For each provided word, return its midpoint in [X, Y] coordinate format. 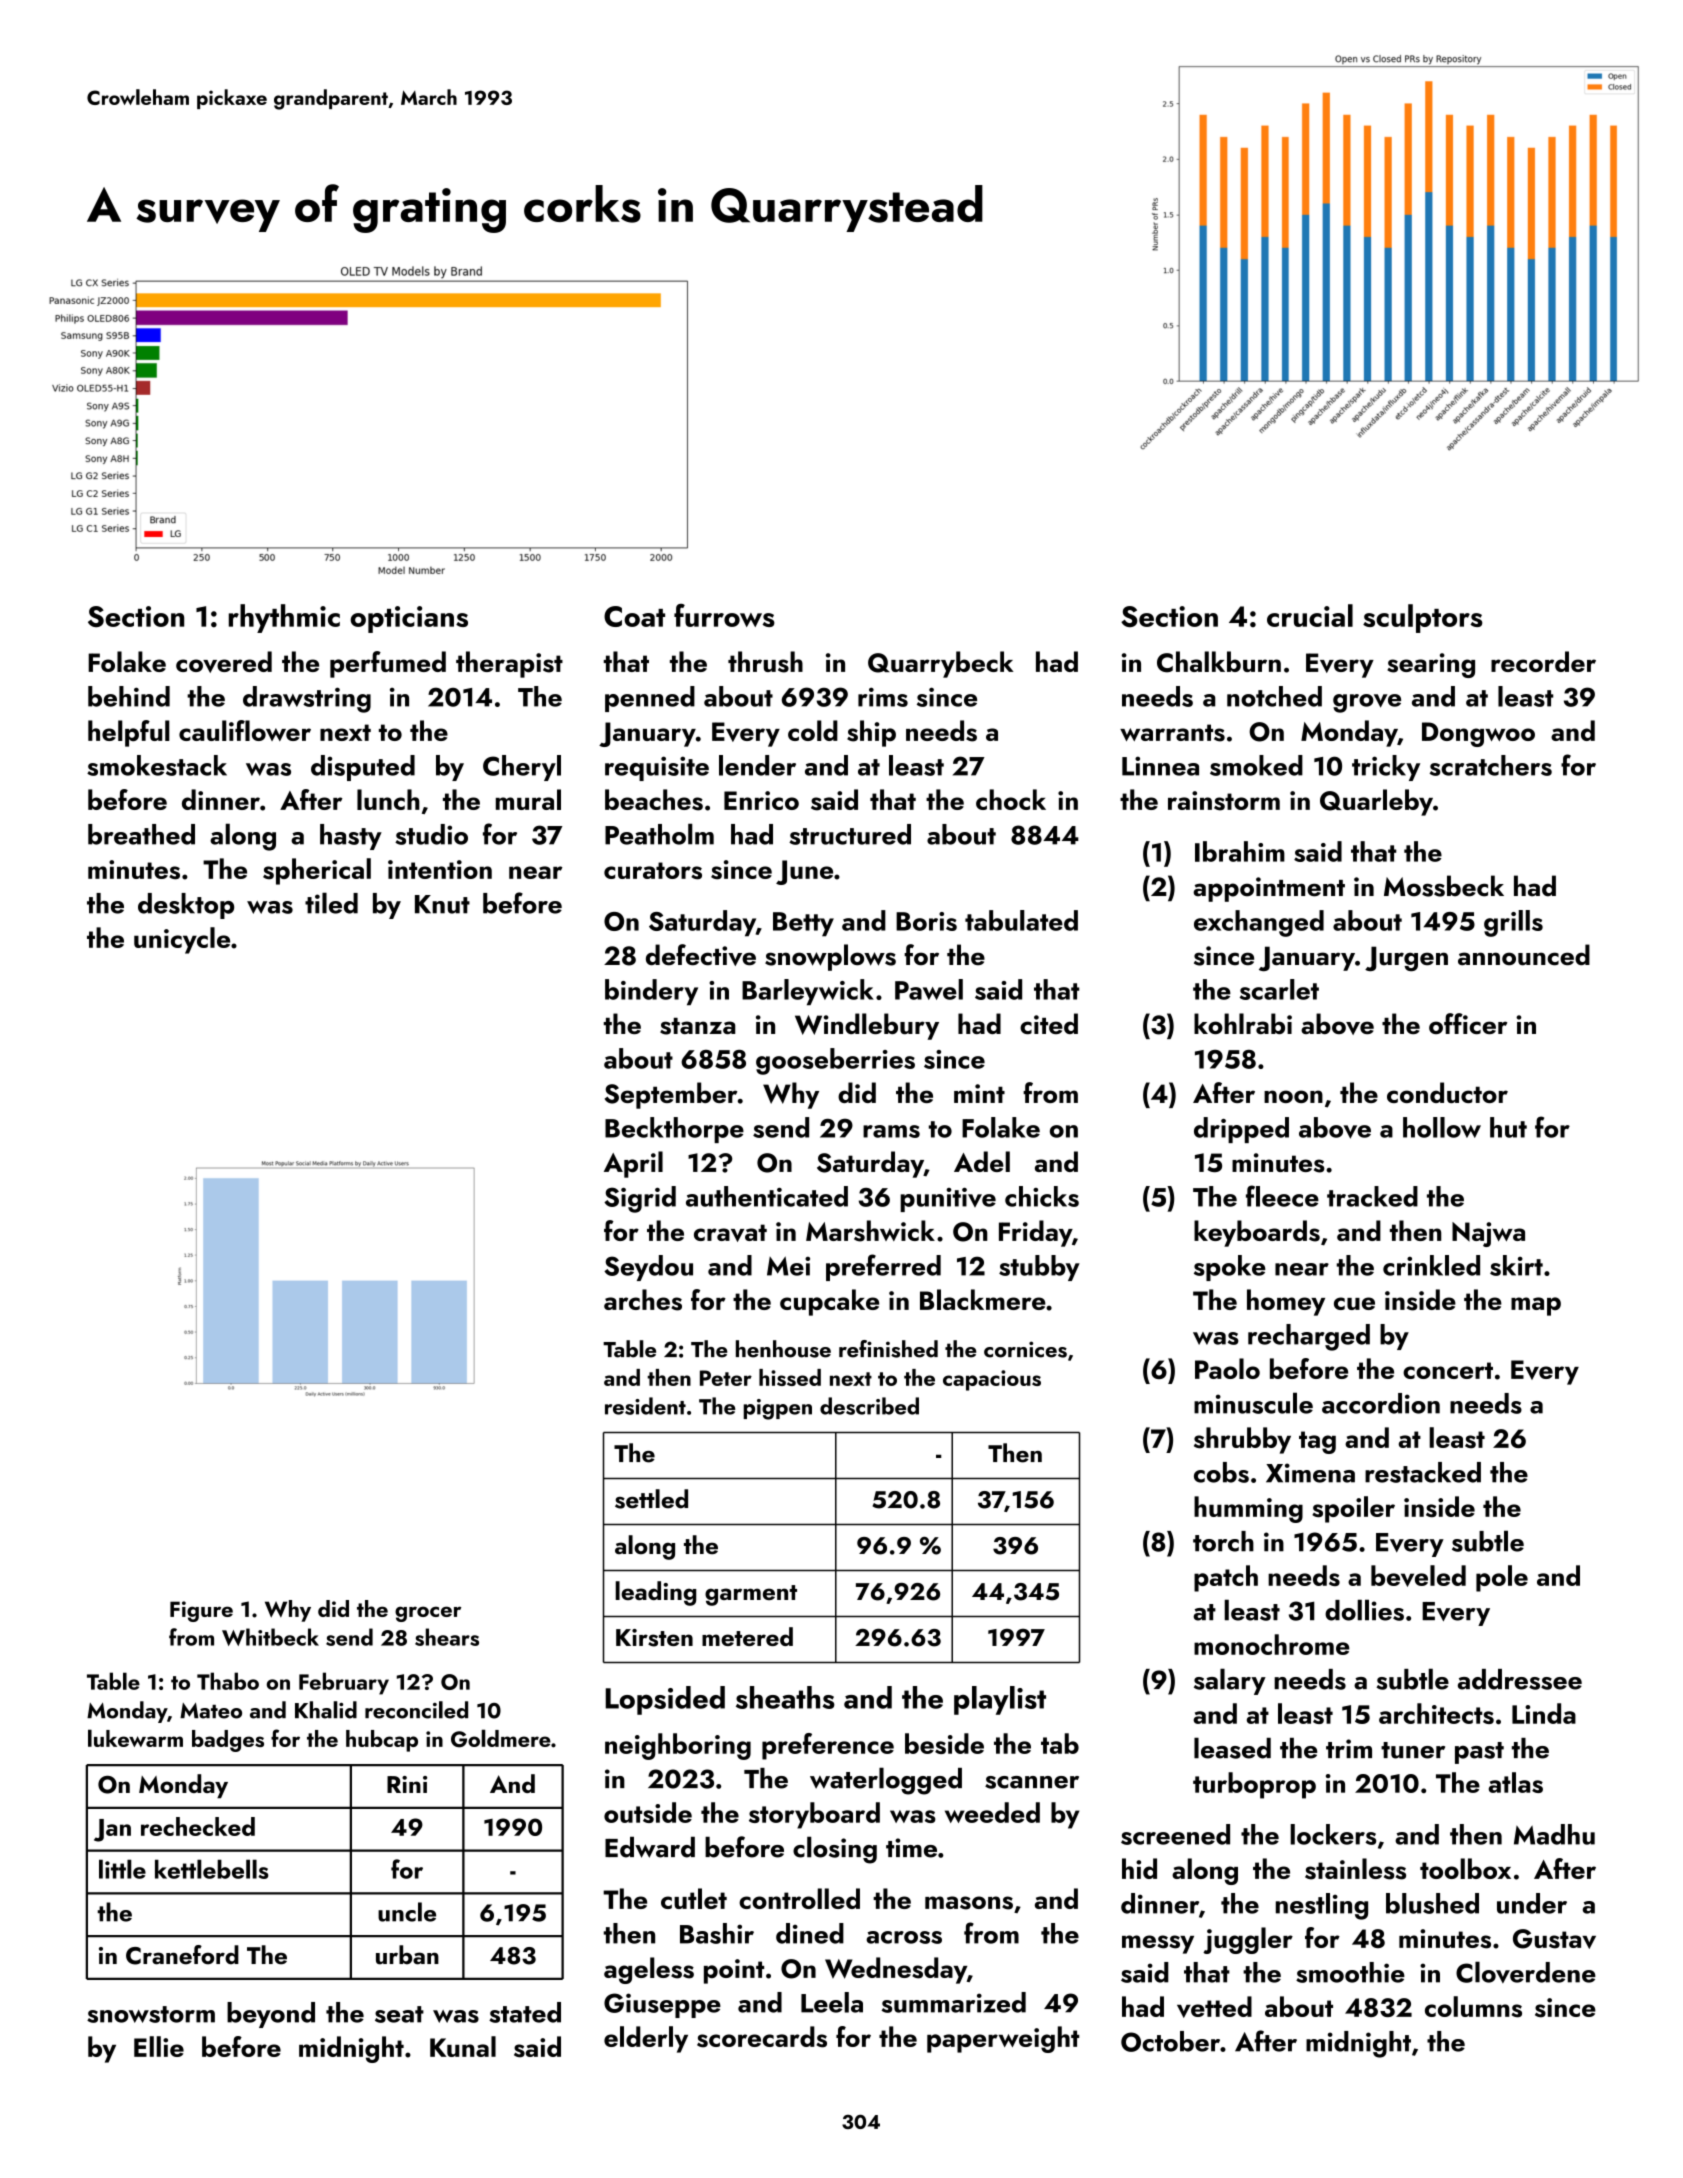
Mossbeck [1444, 886]
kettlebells [212, 1869]
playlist [1000, 1700]
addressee [1520, 1679]
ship [871, 733]
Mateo [211, 1711]
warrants [1172, 733]
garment [751, 1595]
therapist [509, 664]
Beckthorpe [674, 1130]
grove [1367, 703]
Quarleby [1376, 802]
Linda [1544, 1713]
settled [651, 1499]
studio [431, 834]
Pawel [929, 989]
